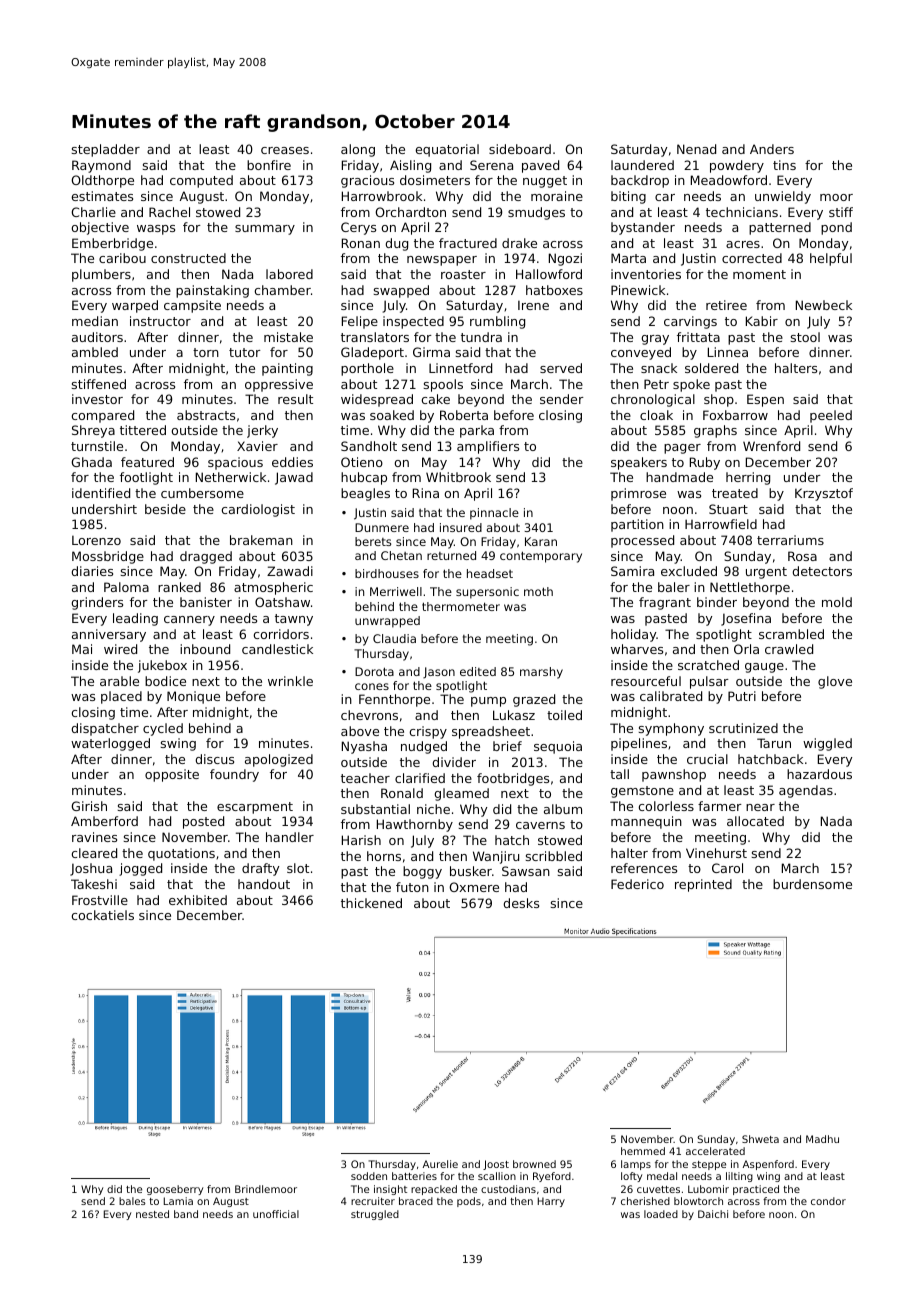  Describe the element at coordinates (375, 1215) in the screenshot. I see `struggled` at that location.
